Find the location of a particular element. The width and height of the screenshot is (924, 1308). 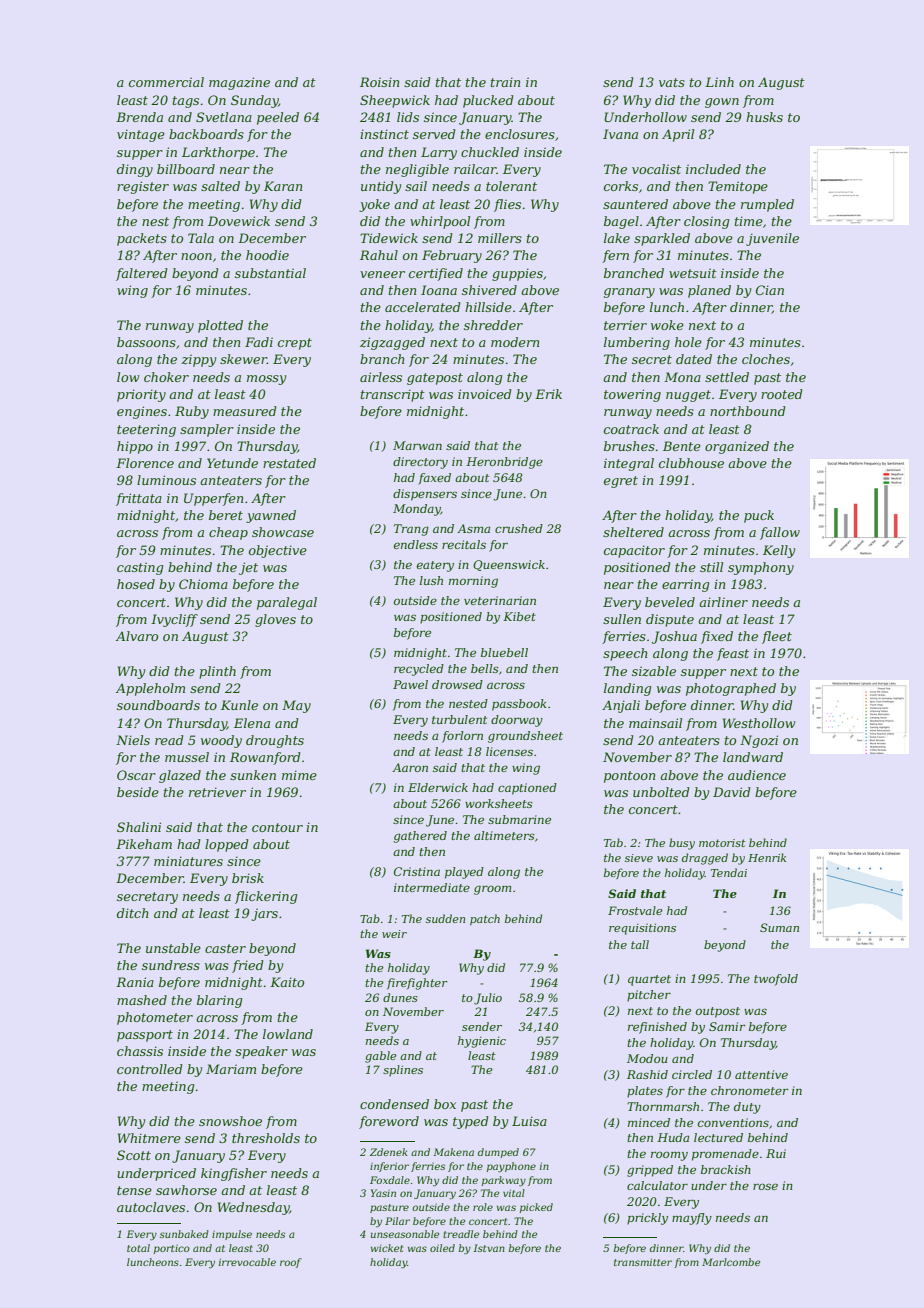

crushed is located at coordinates (519, 528).
